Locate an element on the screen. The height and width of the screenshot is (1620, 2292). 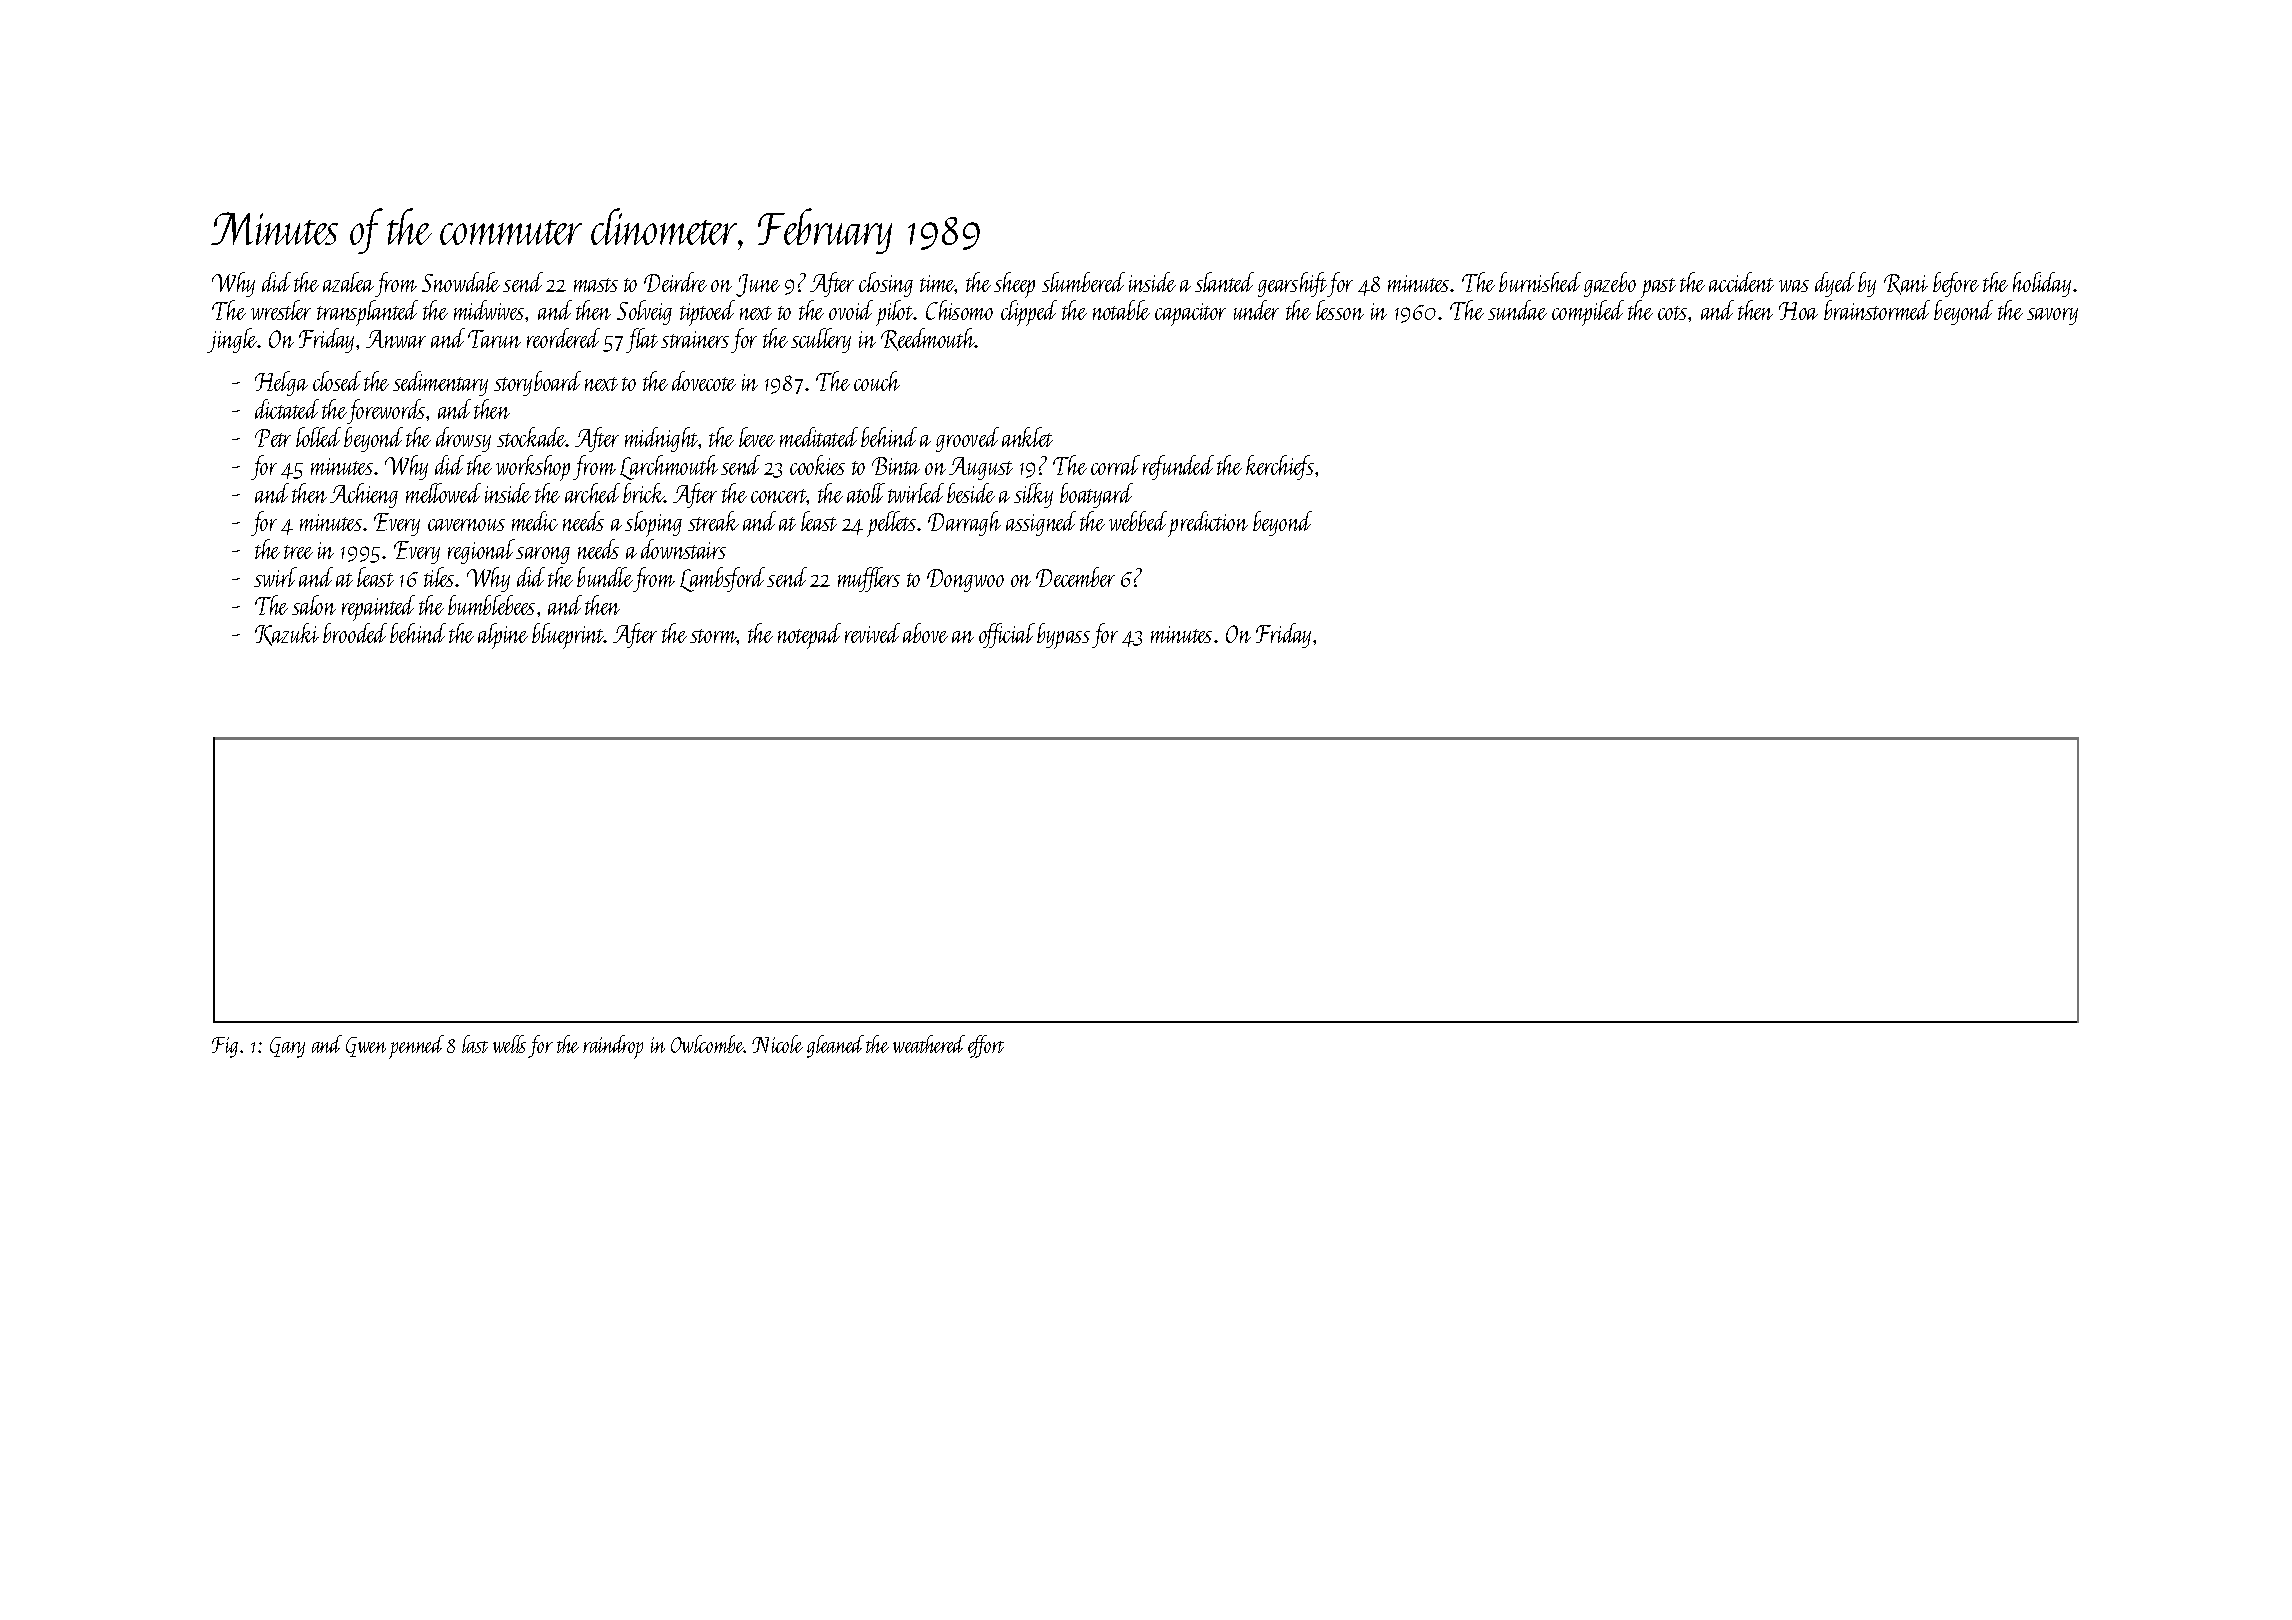
workshop is located at coordinates (533, 468).
